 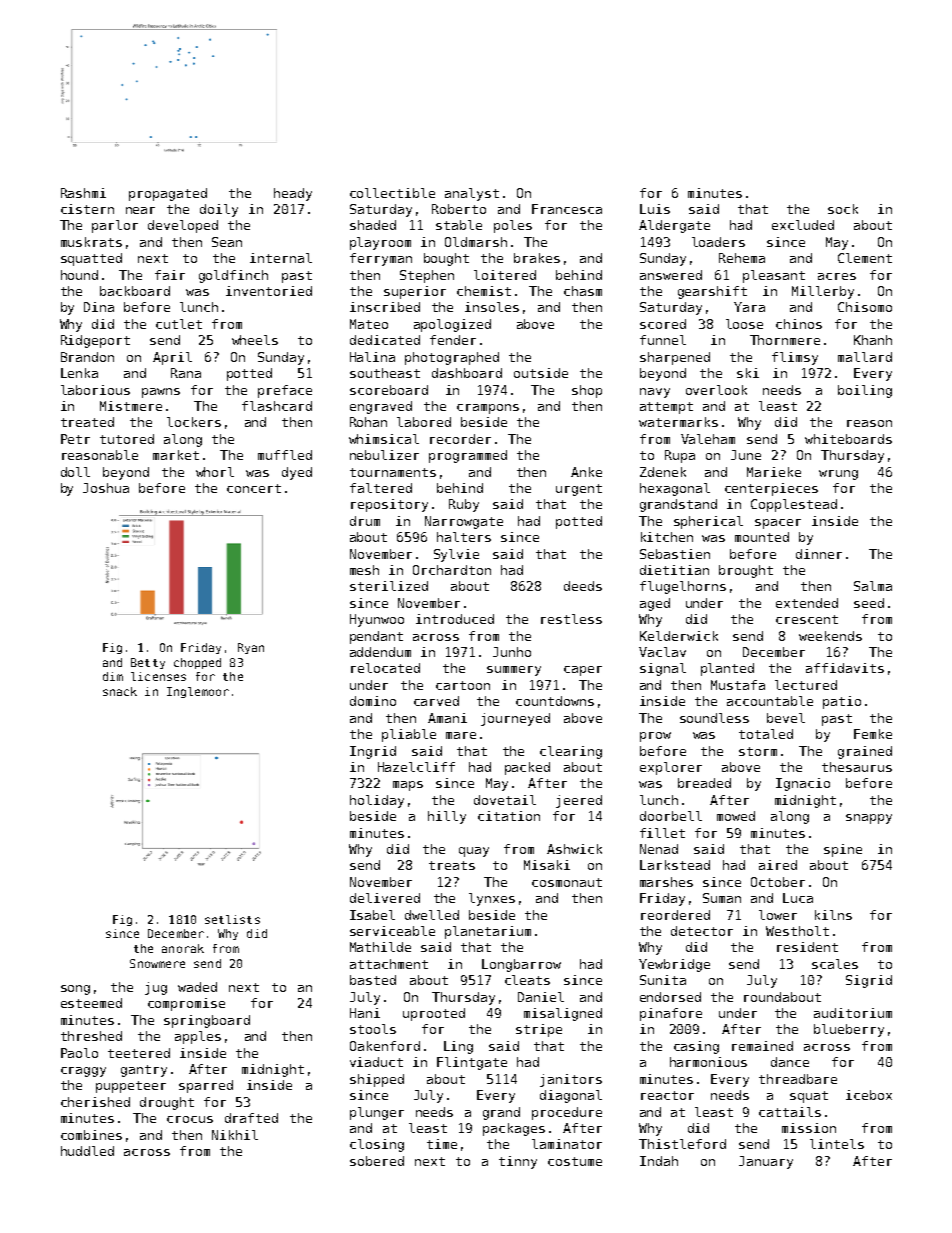 I want to click on sparred, so click(x=206, y=1086).
